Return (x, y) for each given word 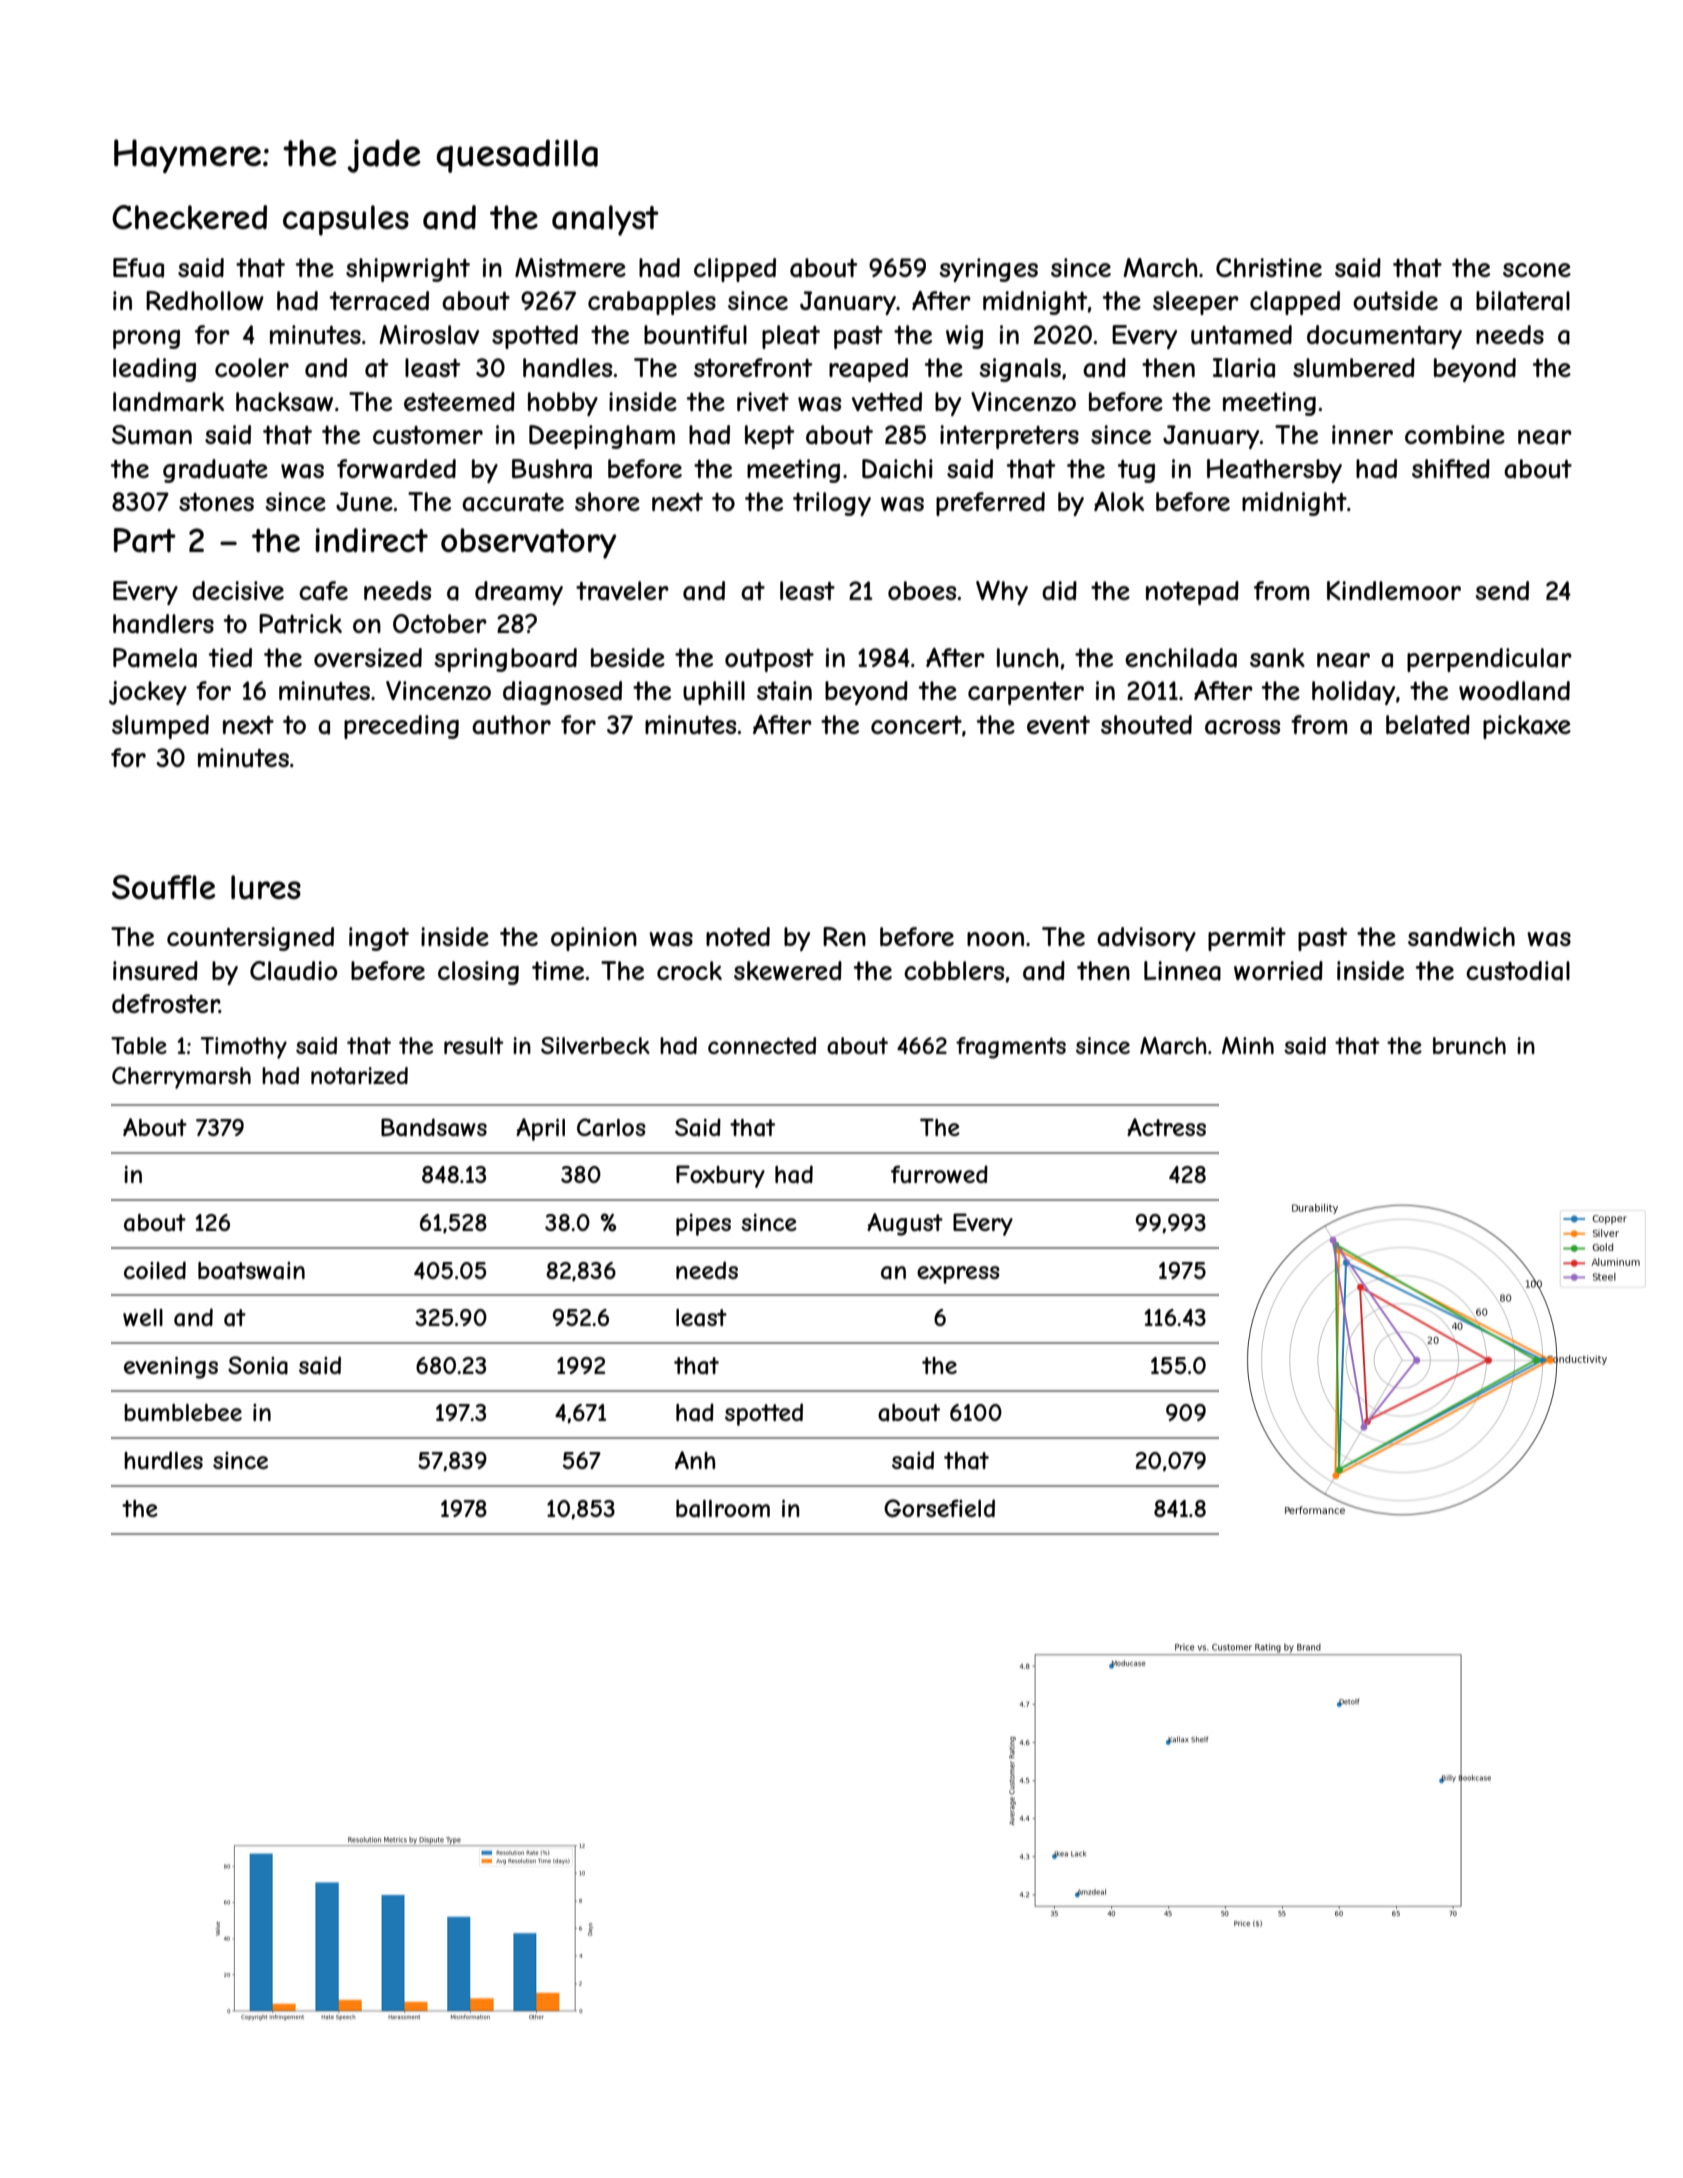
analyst (605, 220)
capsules (346, 220)
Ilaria (1244, 368)
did (1059, 590)
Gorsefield (939, 1508)
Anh (695, 1460)
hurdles (163, 1460)
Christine (1269, 267)
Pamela (155, 658)
